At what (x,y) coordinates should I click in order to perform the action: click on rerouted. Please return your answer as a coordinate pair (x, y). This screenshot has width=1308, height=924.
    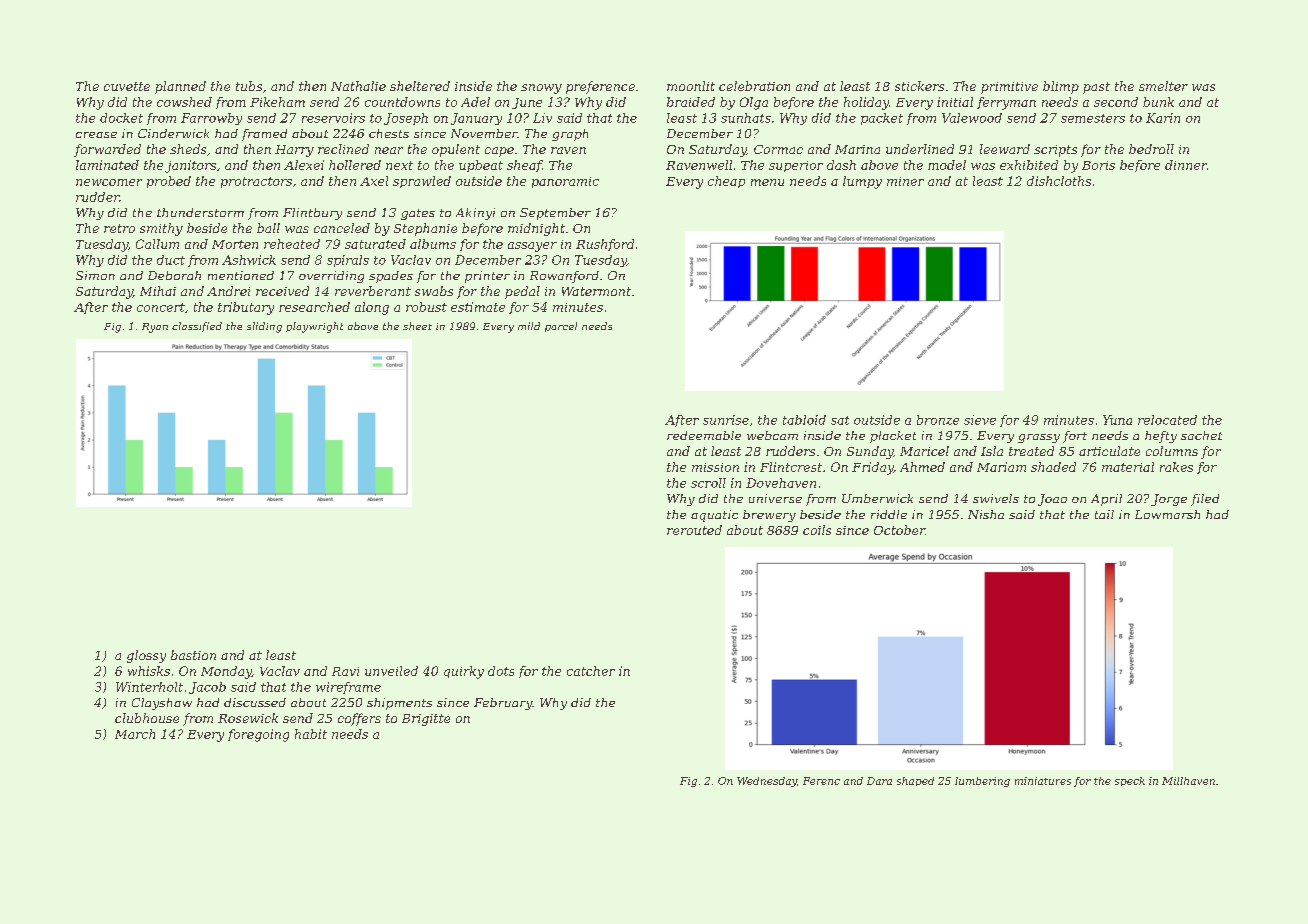
    Looking at the image, I should click on (694, 530).
